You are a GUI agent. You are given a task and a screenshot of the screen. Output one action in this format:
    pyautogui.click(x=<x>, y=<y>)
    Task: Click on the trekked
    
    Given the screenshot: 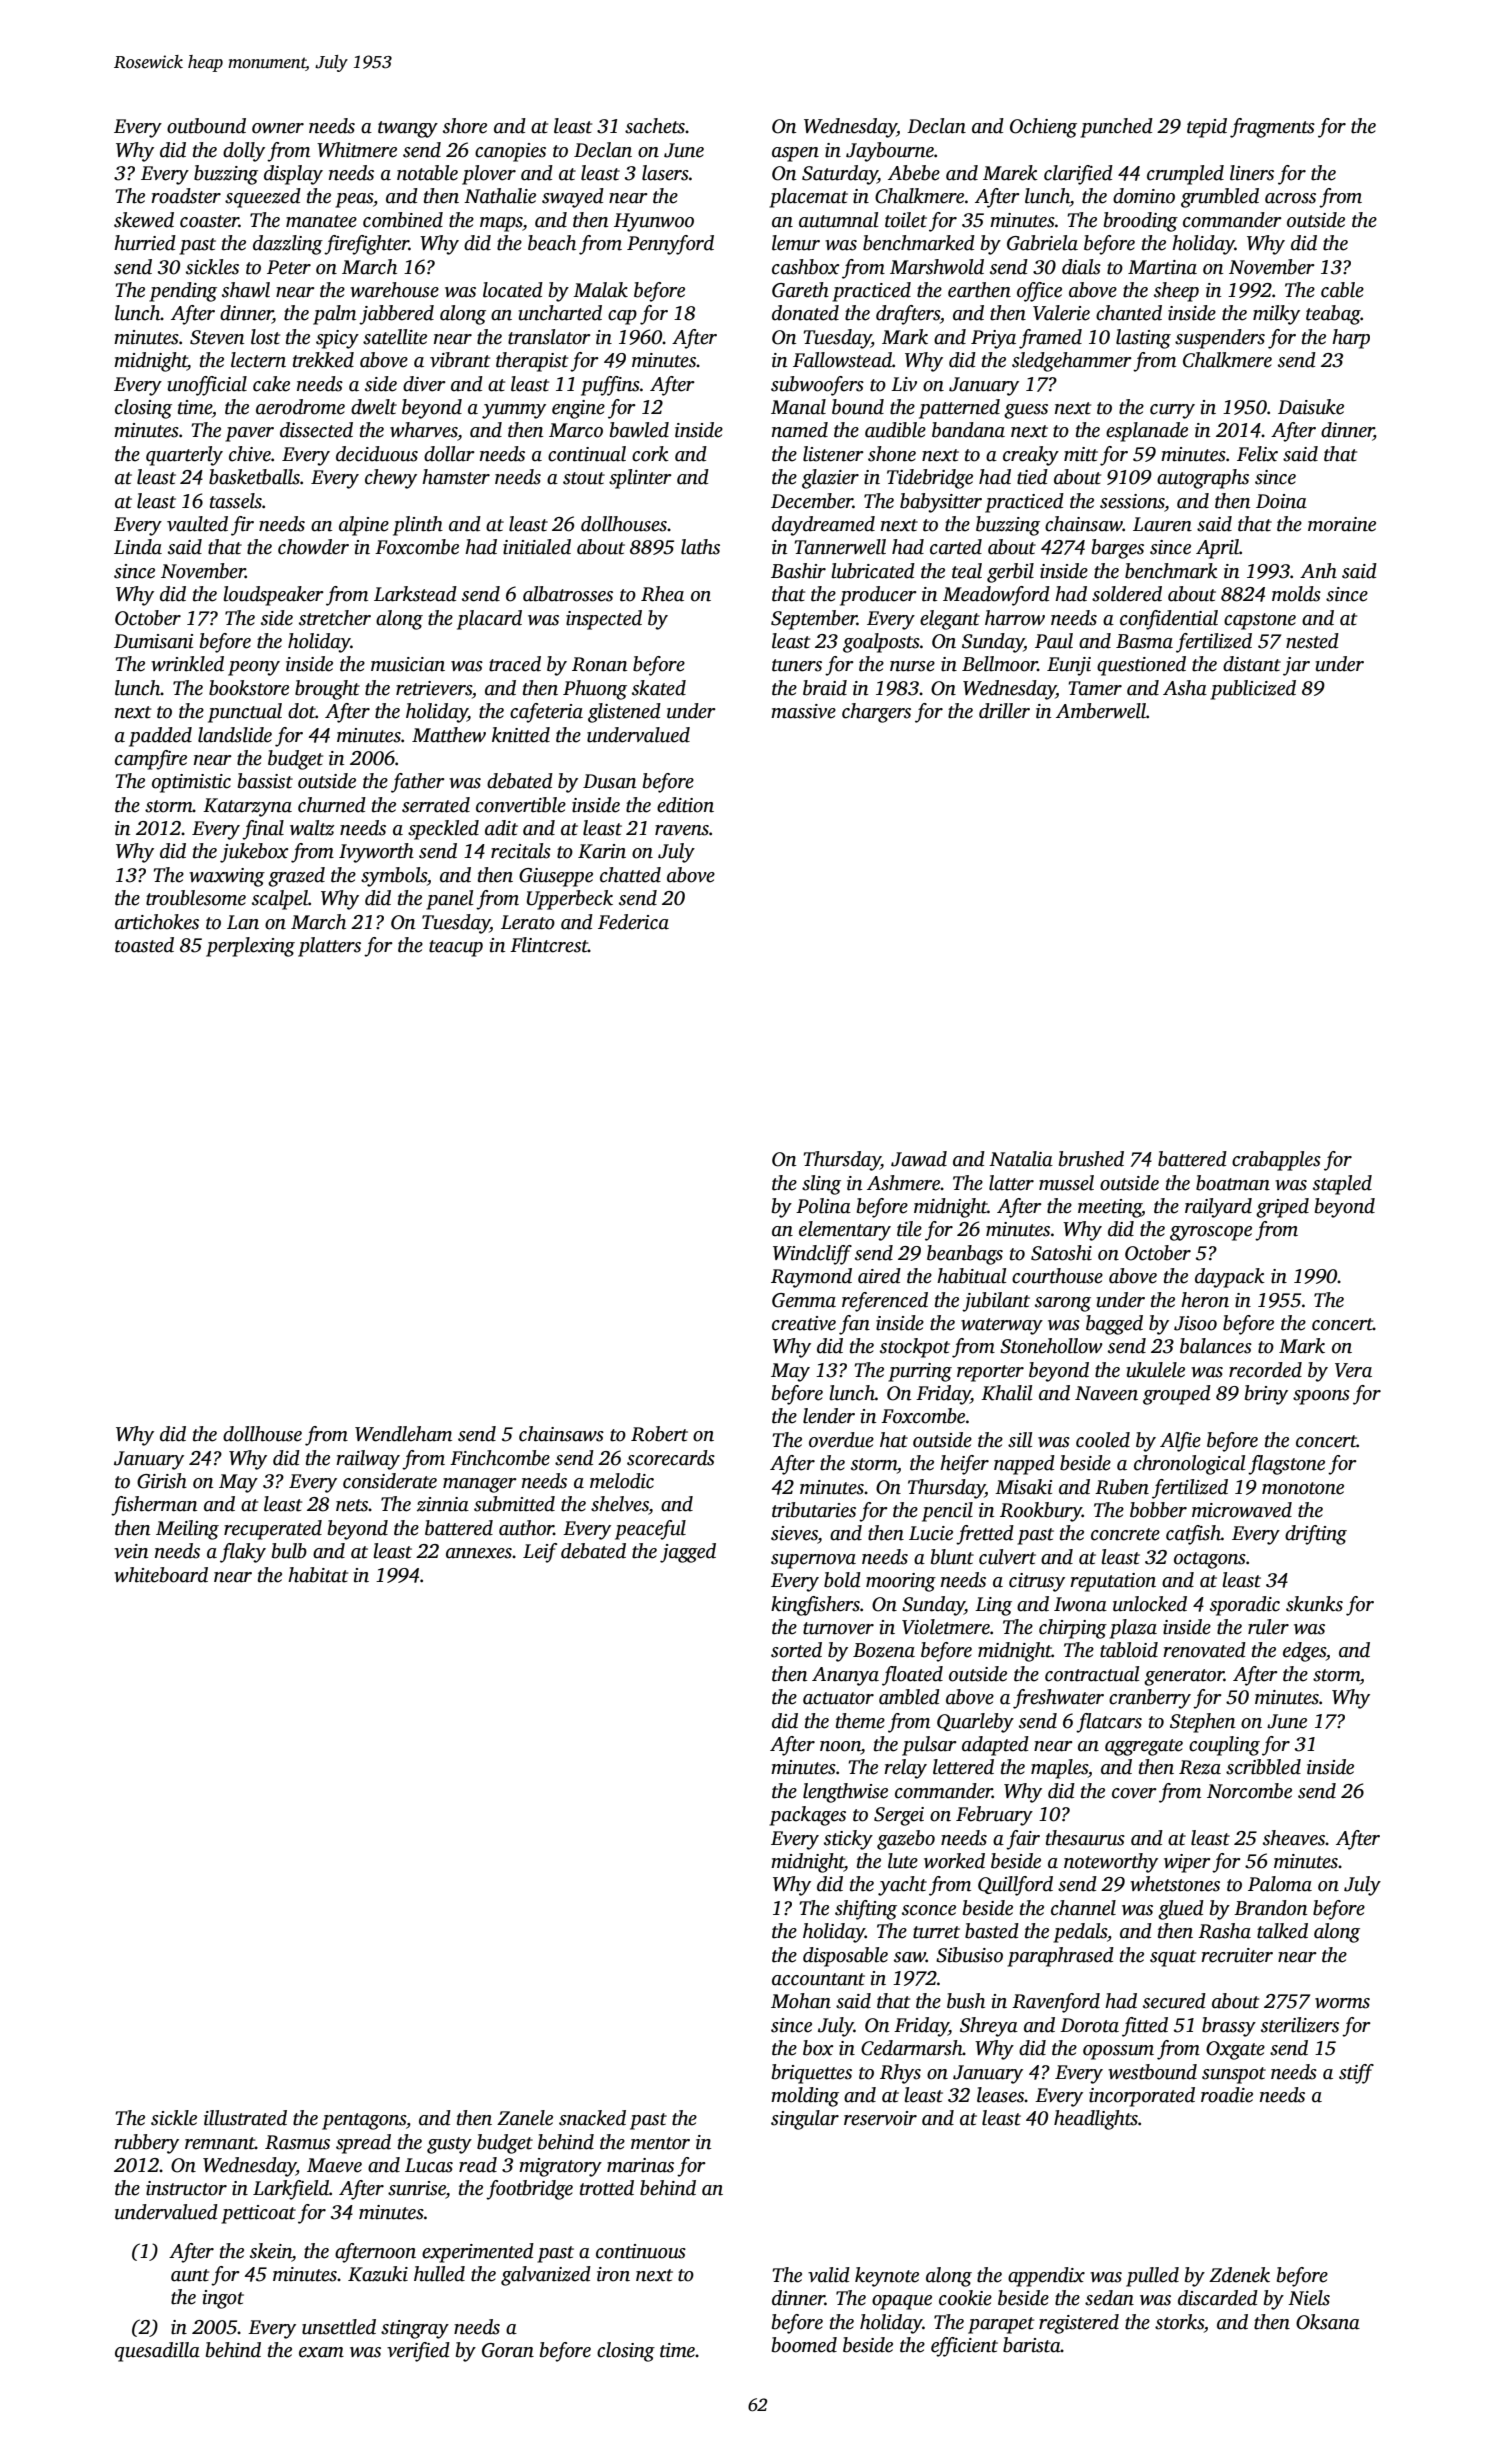 What is the action you would take?
    pyautogui.click(x=323, y=360)
